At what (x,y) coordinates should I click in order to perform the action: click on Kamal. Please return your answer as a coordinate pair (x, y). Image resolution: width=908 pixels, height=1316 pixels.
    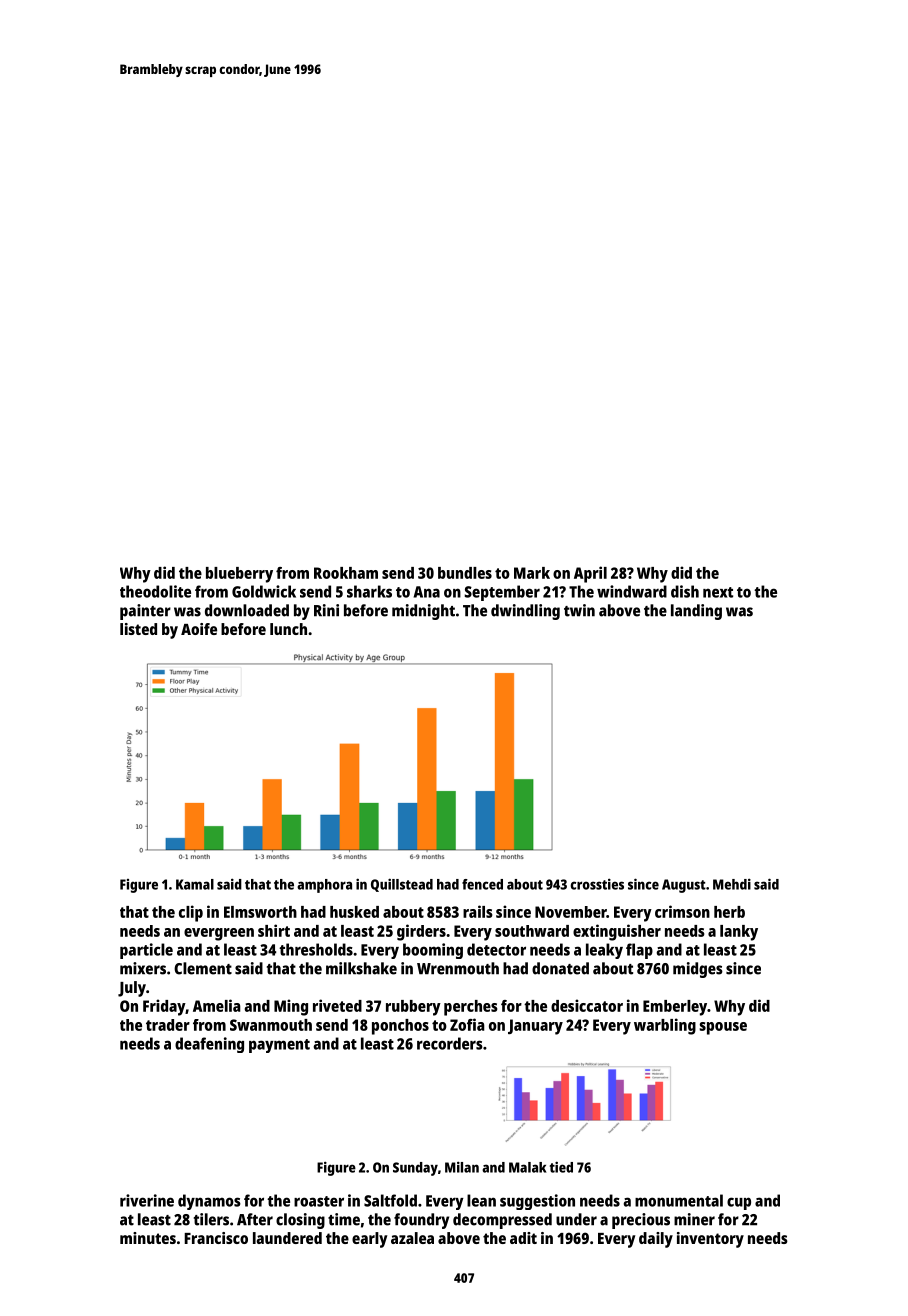
    Looking at the image, I should click on (195, 884).
